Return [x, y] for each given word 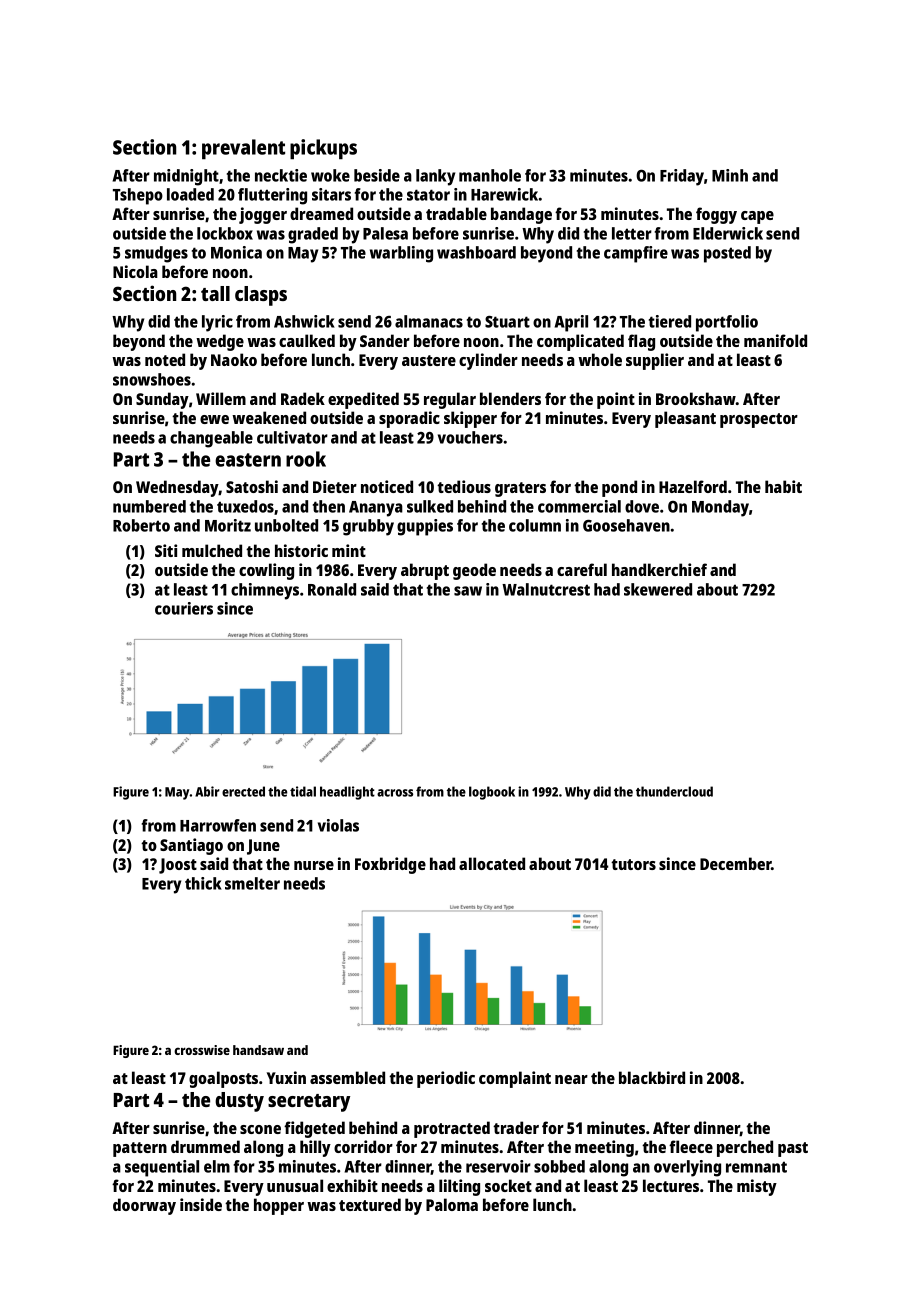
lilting [459, 1187]
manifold [775, 340]
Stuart [507, 322]
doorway [144, 1206]
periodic [446, 1079]
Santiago [191, 846]
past [793, 1149]
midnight [186, 177]
